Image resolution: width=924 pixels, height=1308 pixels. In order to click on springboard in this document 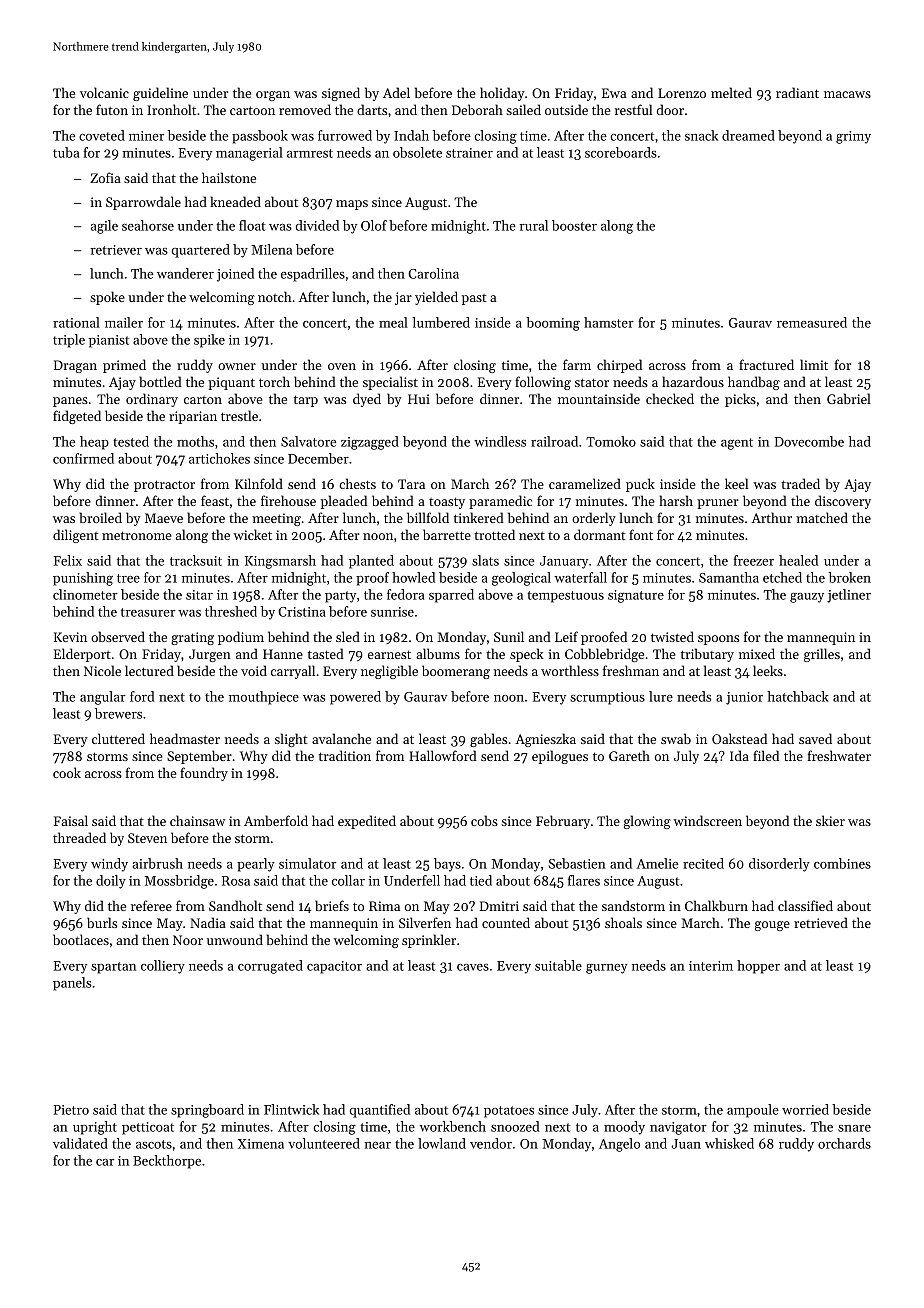, I will do `click(207, 1111)`.
